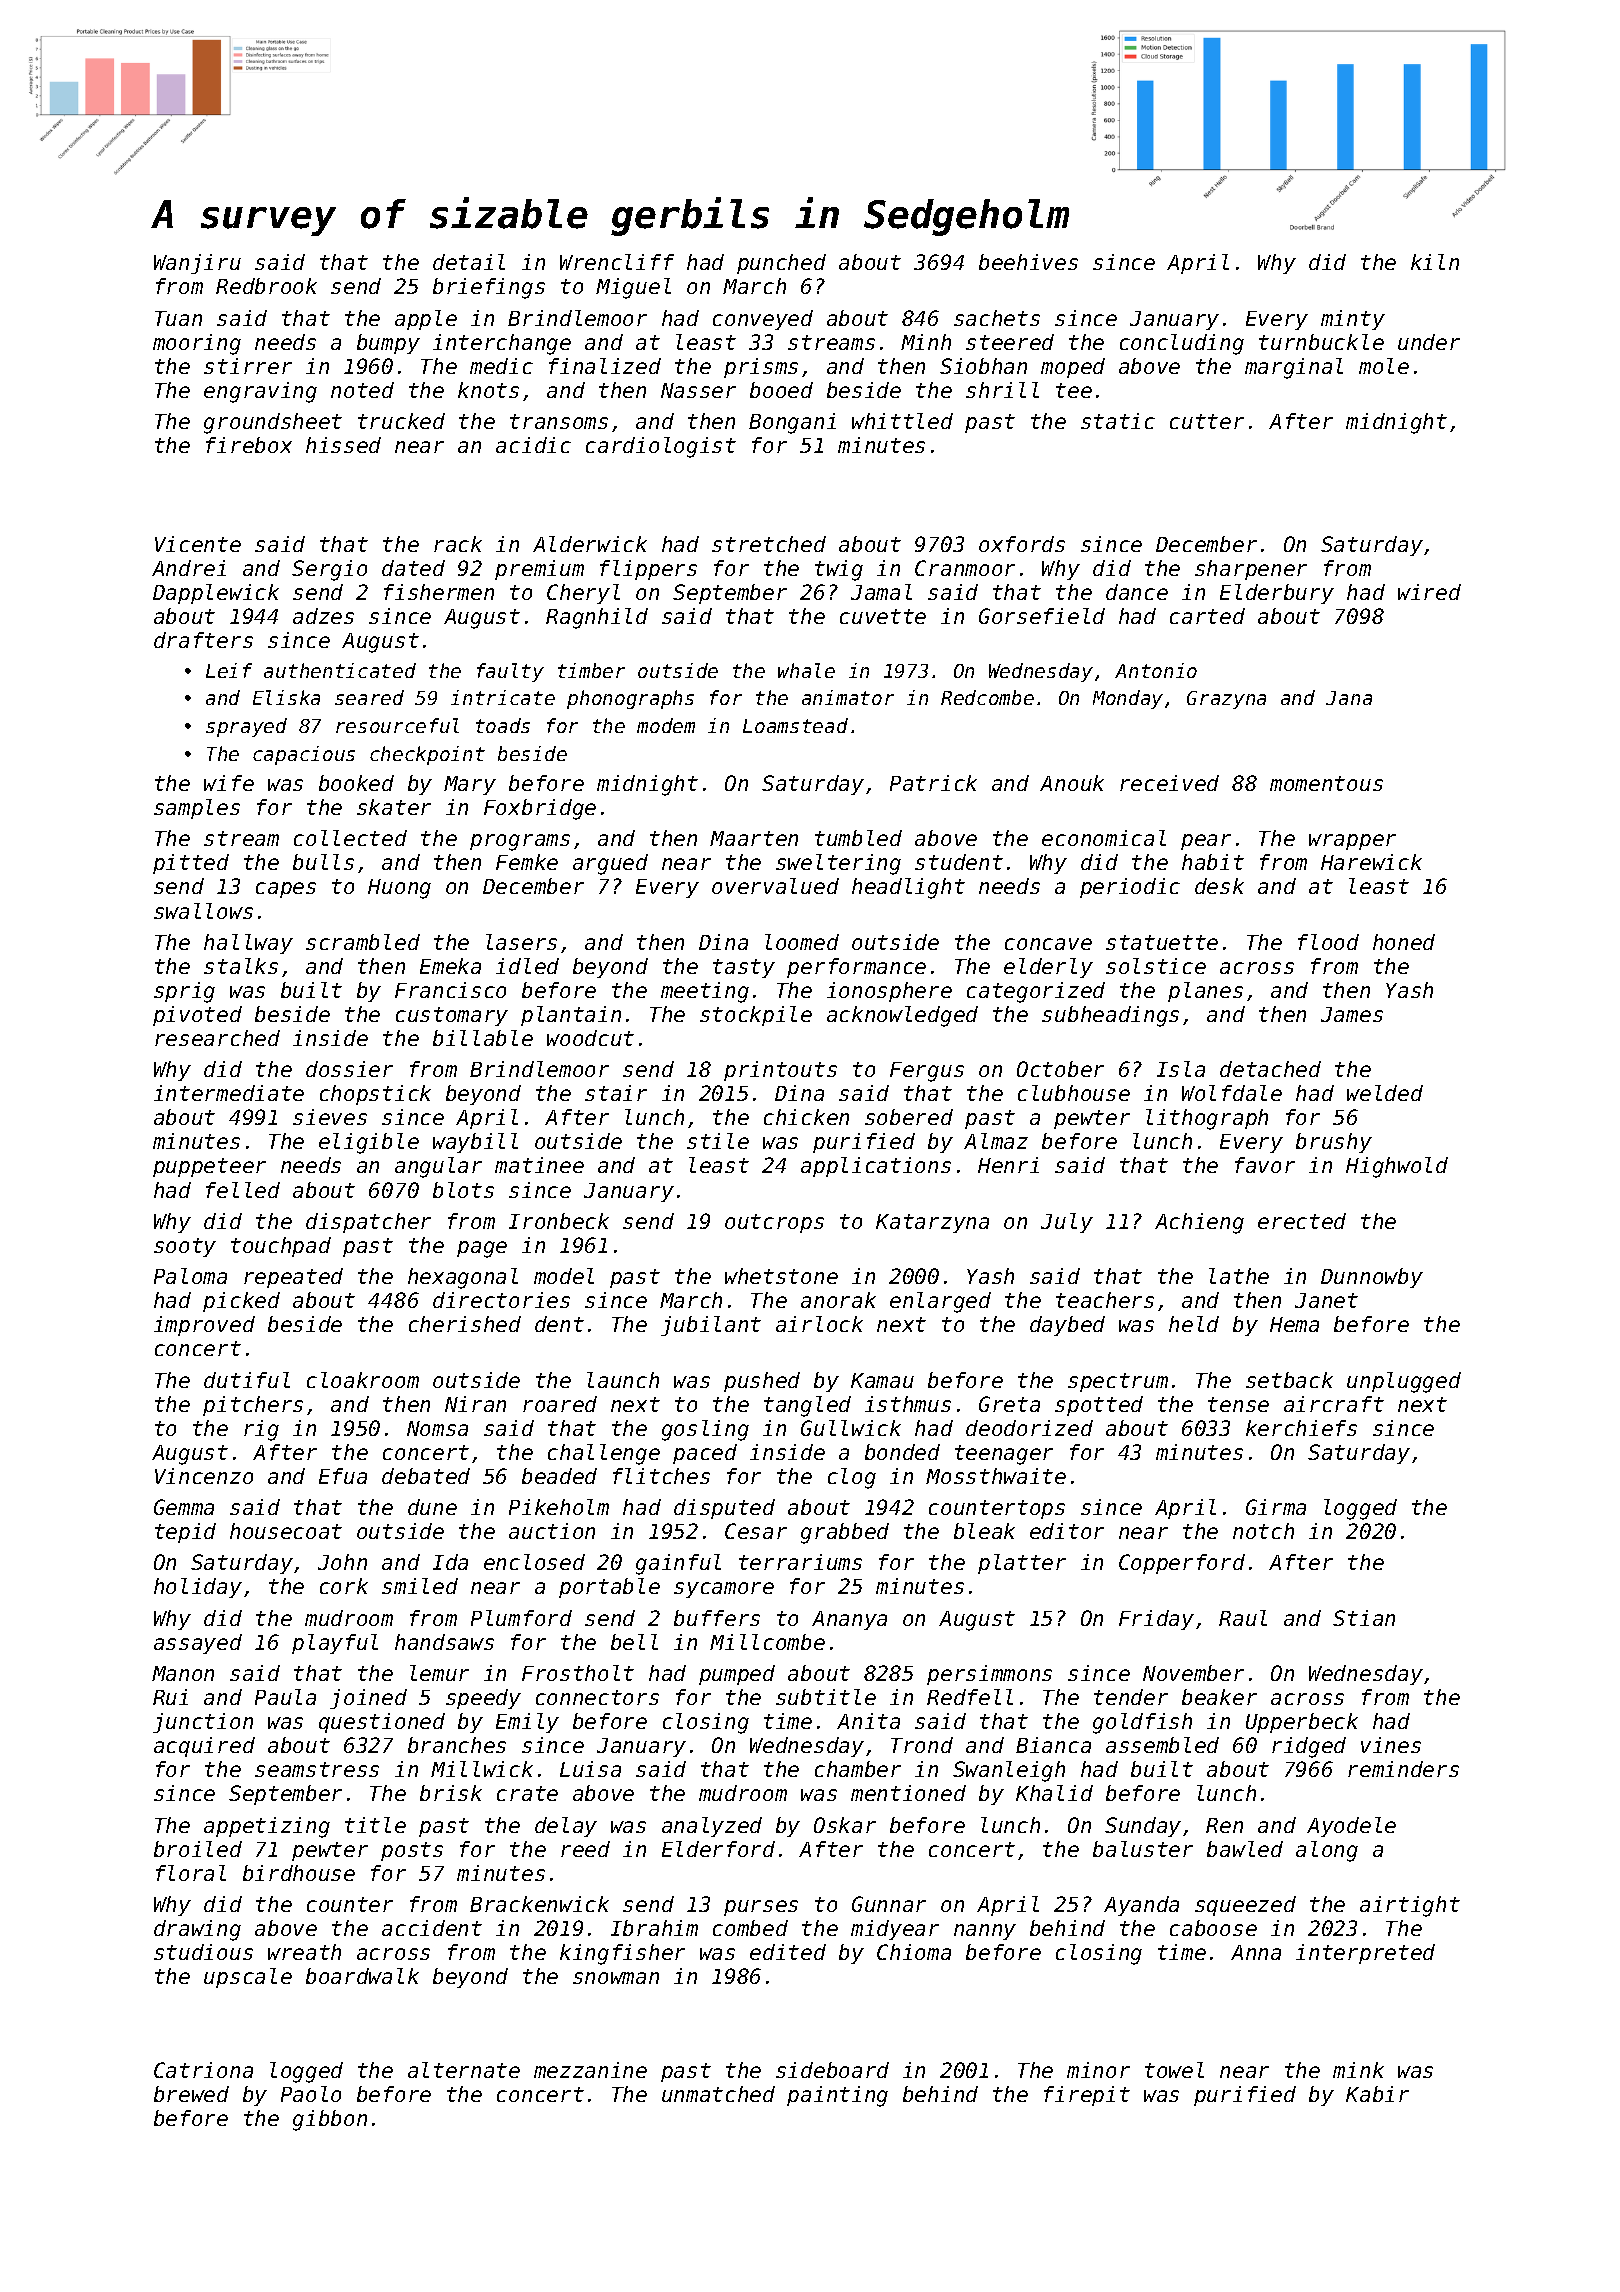 This image has width=1620, height=2292. I want to click on punched, so click(781, 264).
